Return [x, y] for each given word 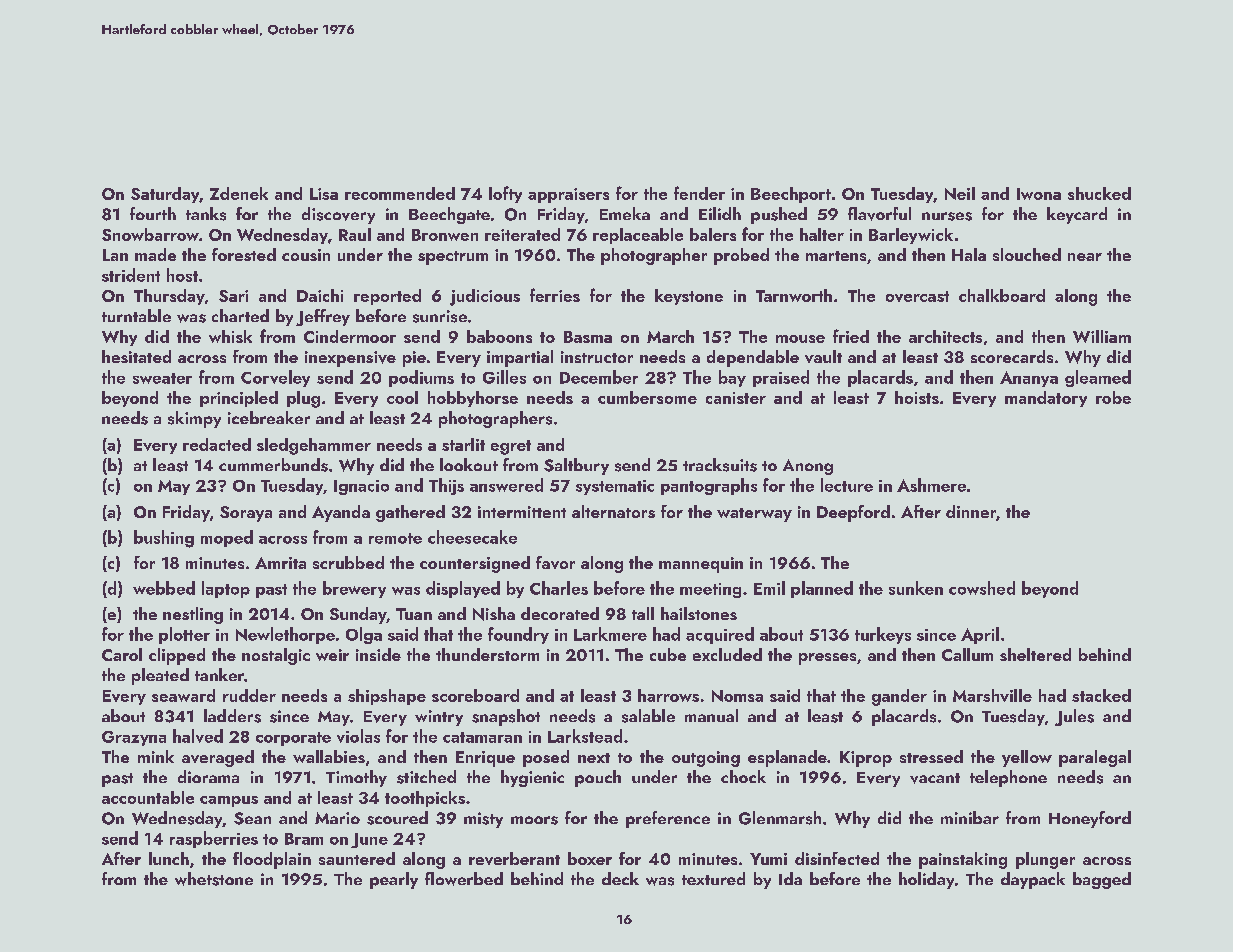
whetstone [214, 879]
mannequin [701, 565]
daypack [1033, 880]
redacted [217, 444]
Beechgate [449, 215]
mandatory [1046, 399]
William [1102, 336]
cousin [306, 255]
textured [713, 878]
